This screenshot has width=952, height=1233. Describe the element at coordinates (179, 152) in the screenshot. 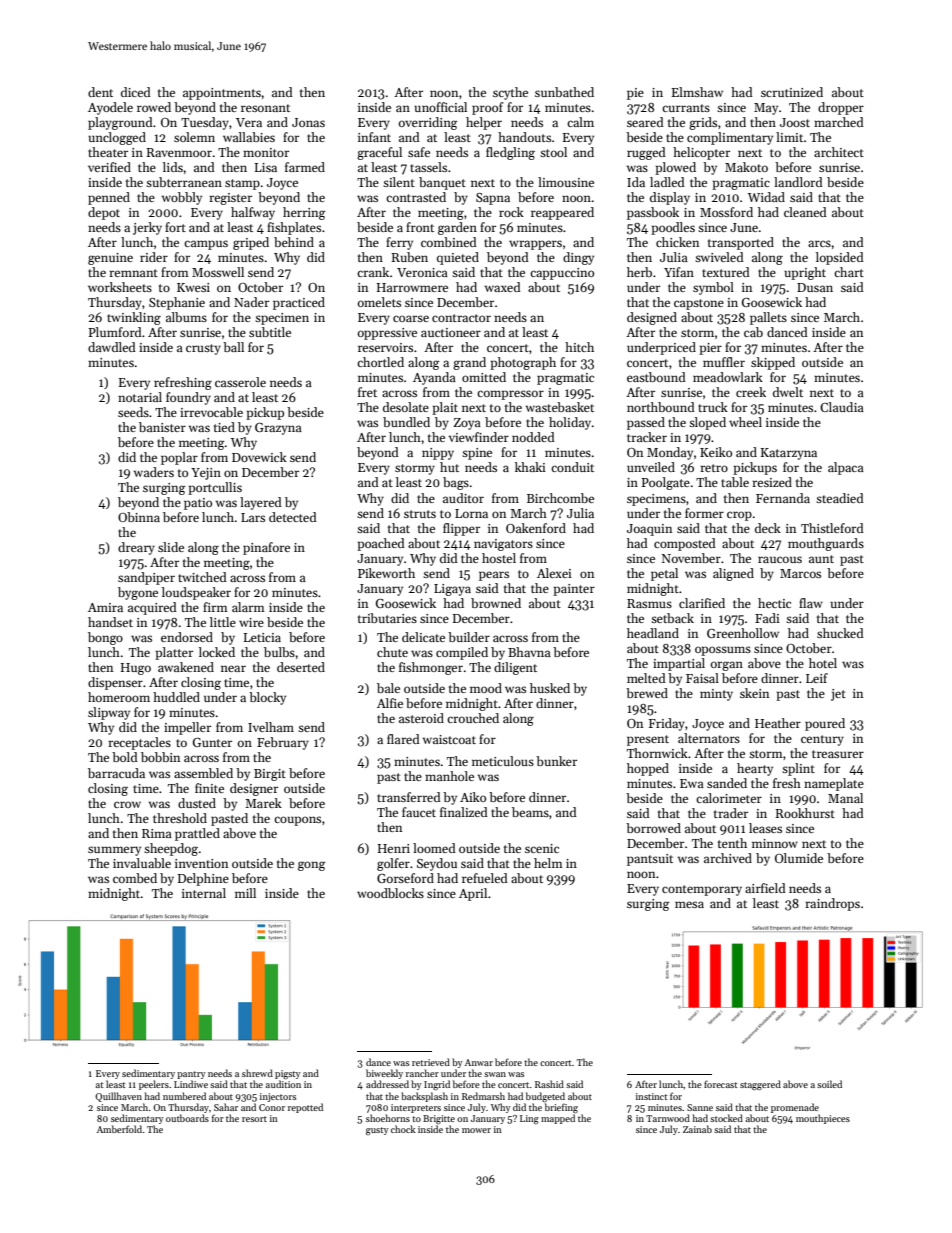

I see `Ravenmoor` at that location.
